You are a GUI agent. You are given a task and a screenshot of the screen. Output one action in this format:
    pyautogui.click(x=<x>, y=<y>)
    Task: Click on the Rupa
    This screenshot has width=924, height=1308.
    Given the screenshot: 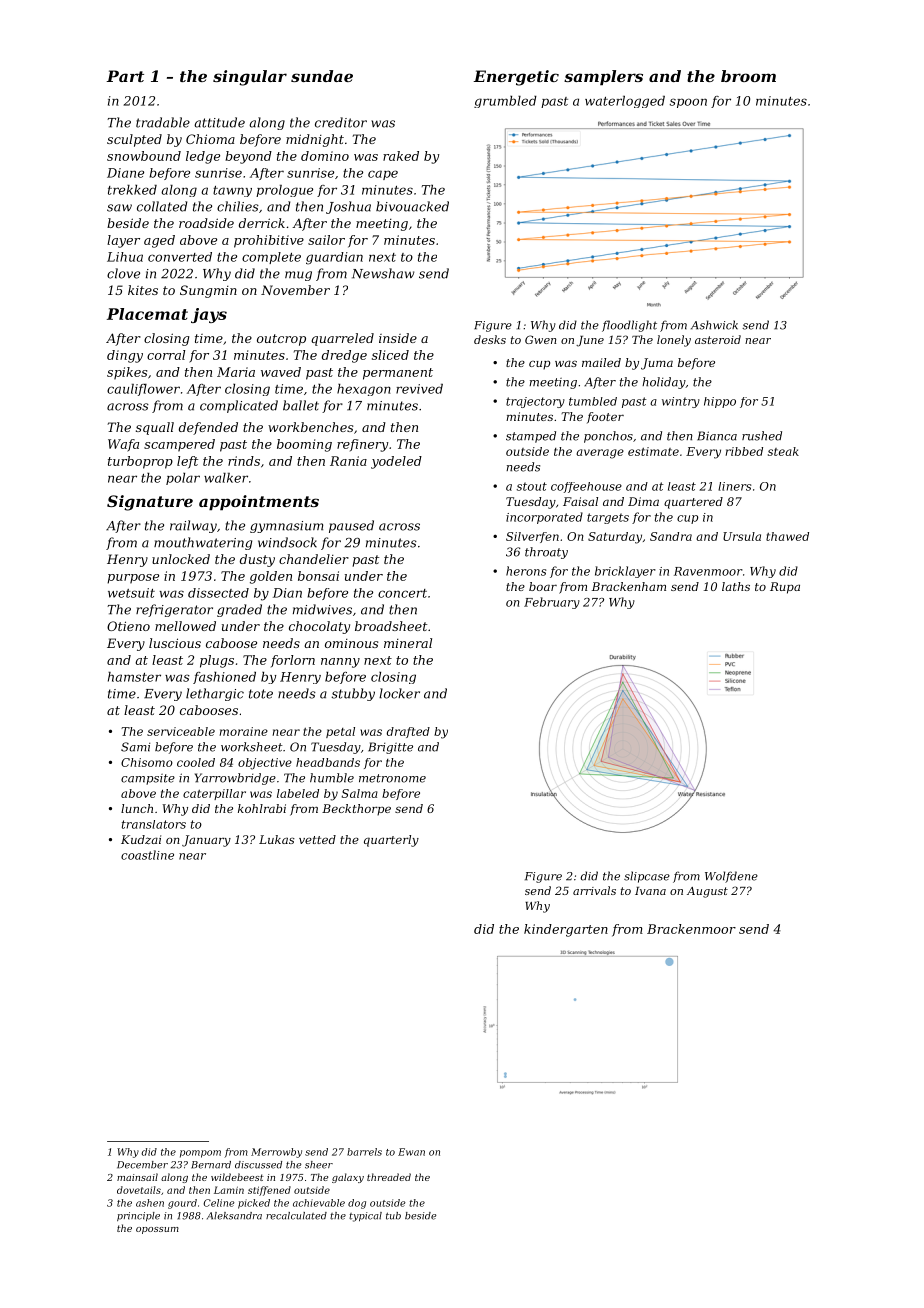 What is the action you would take?
    pyautogui.click(x=785, y=588)
